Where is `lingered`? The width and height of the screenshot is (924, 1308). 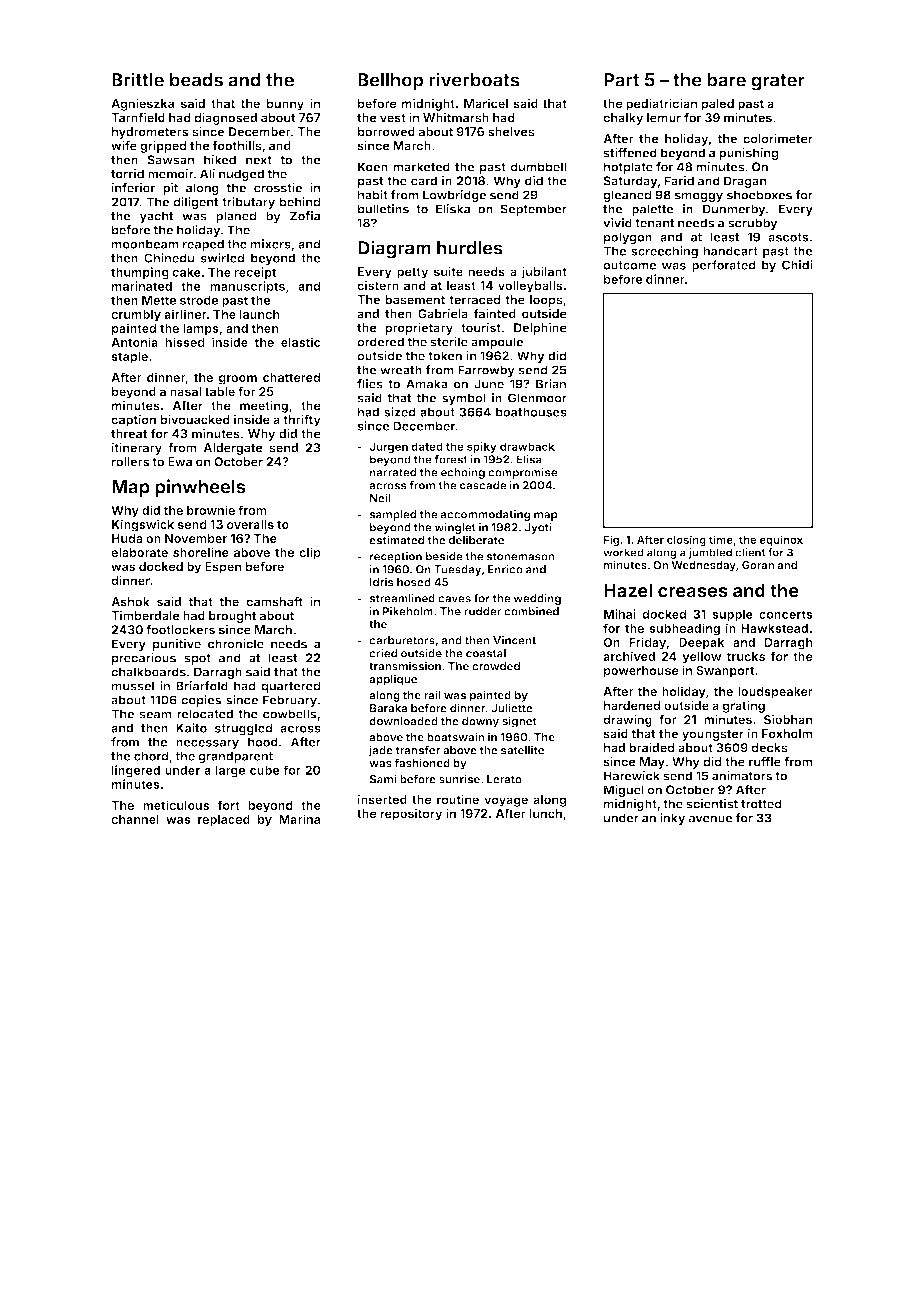 lingered is located at coordinates (136, 771).
